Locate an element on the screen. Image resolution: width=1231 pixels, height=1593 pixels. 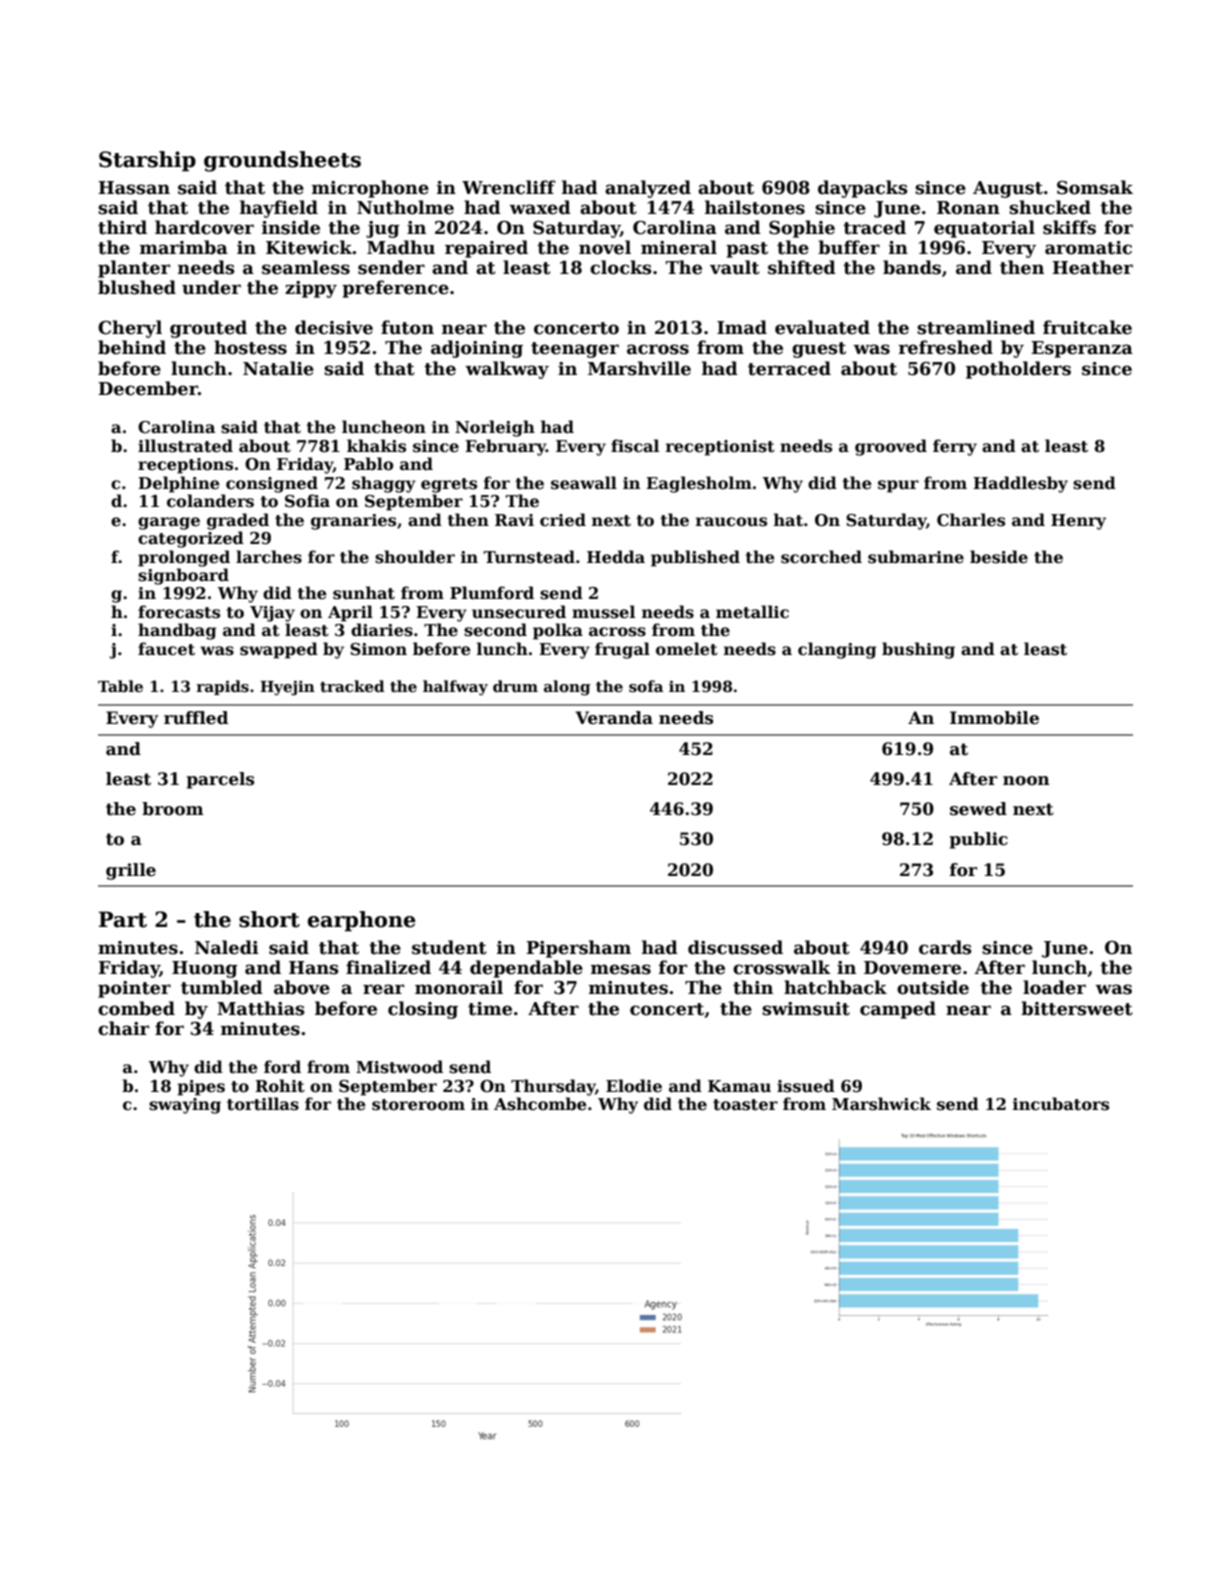
tortillas is located at coordinates (263, 1104).
